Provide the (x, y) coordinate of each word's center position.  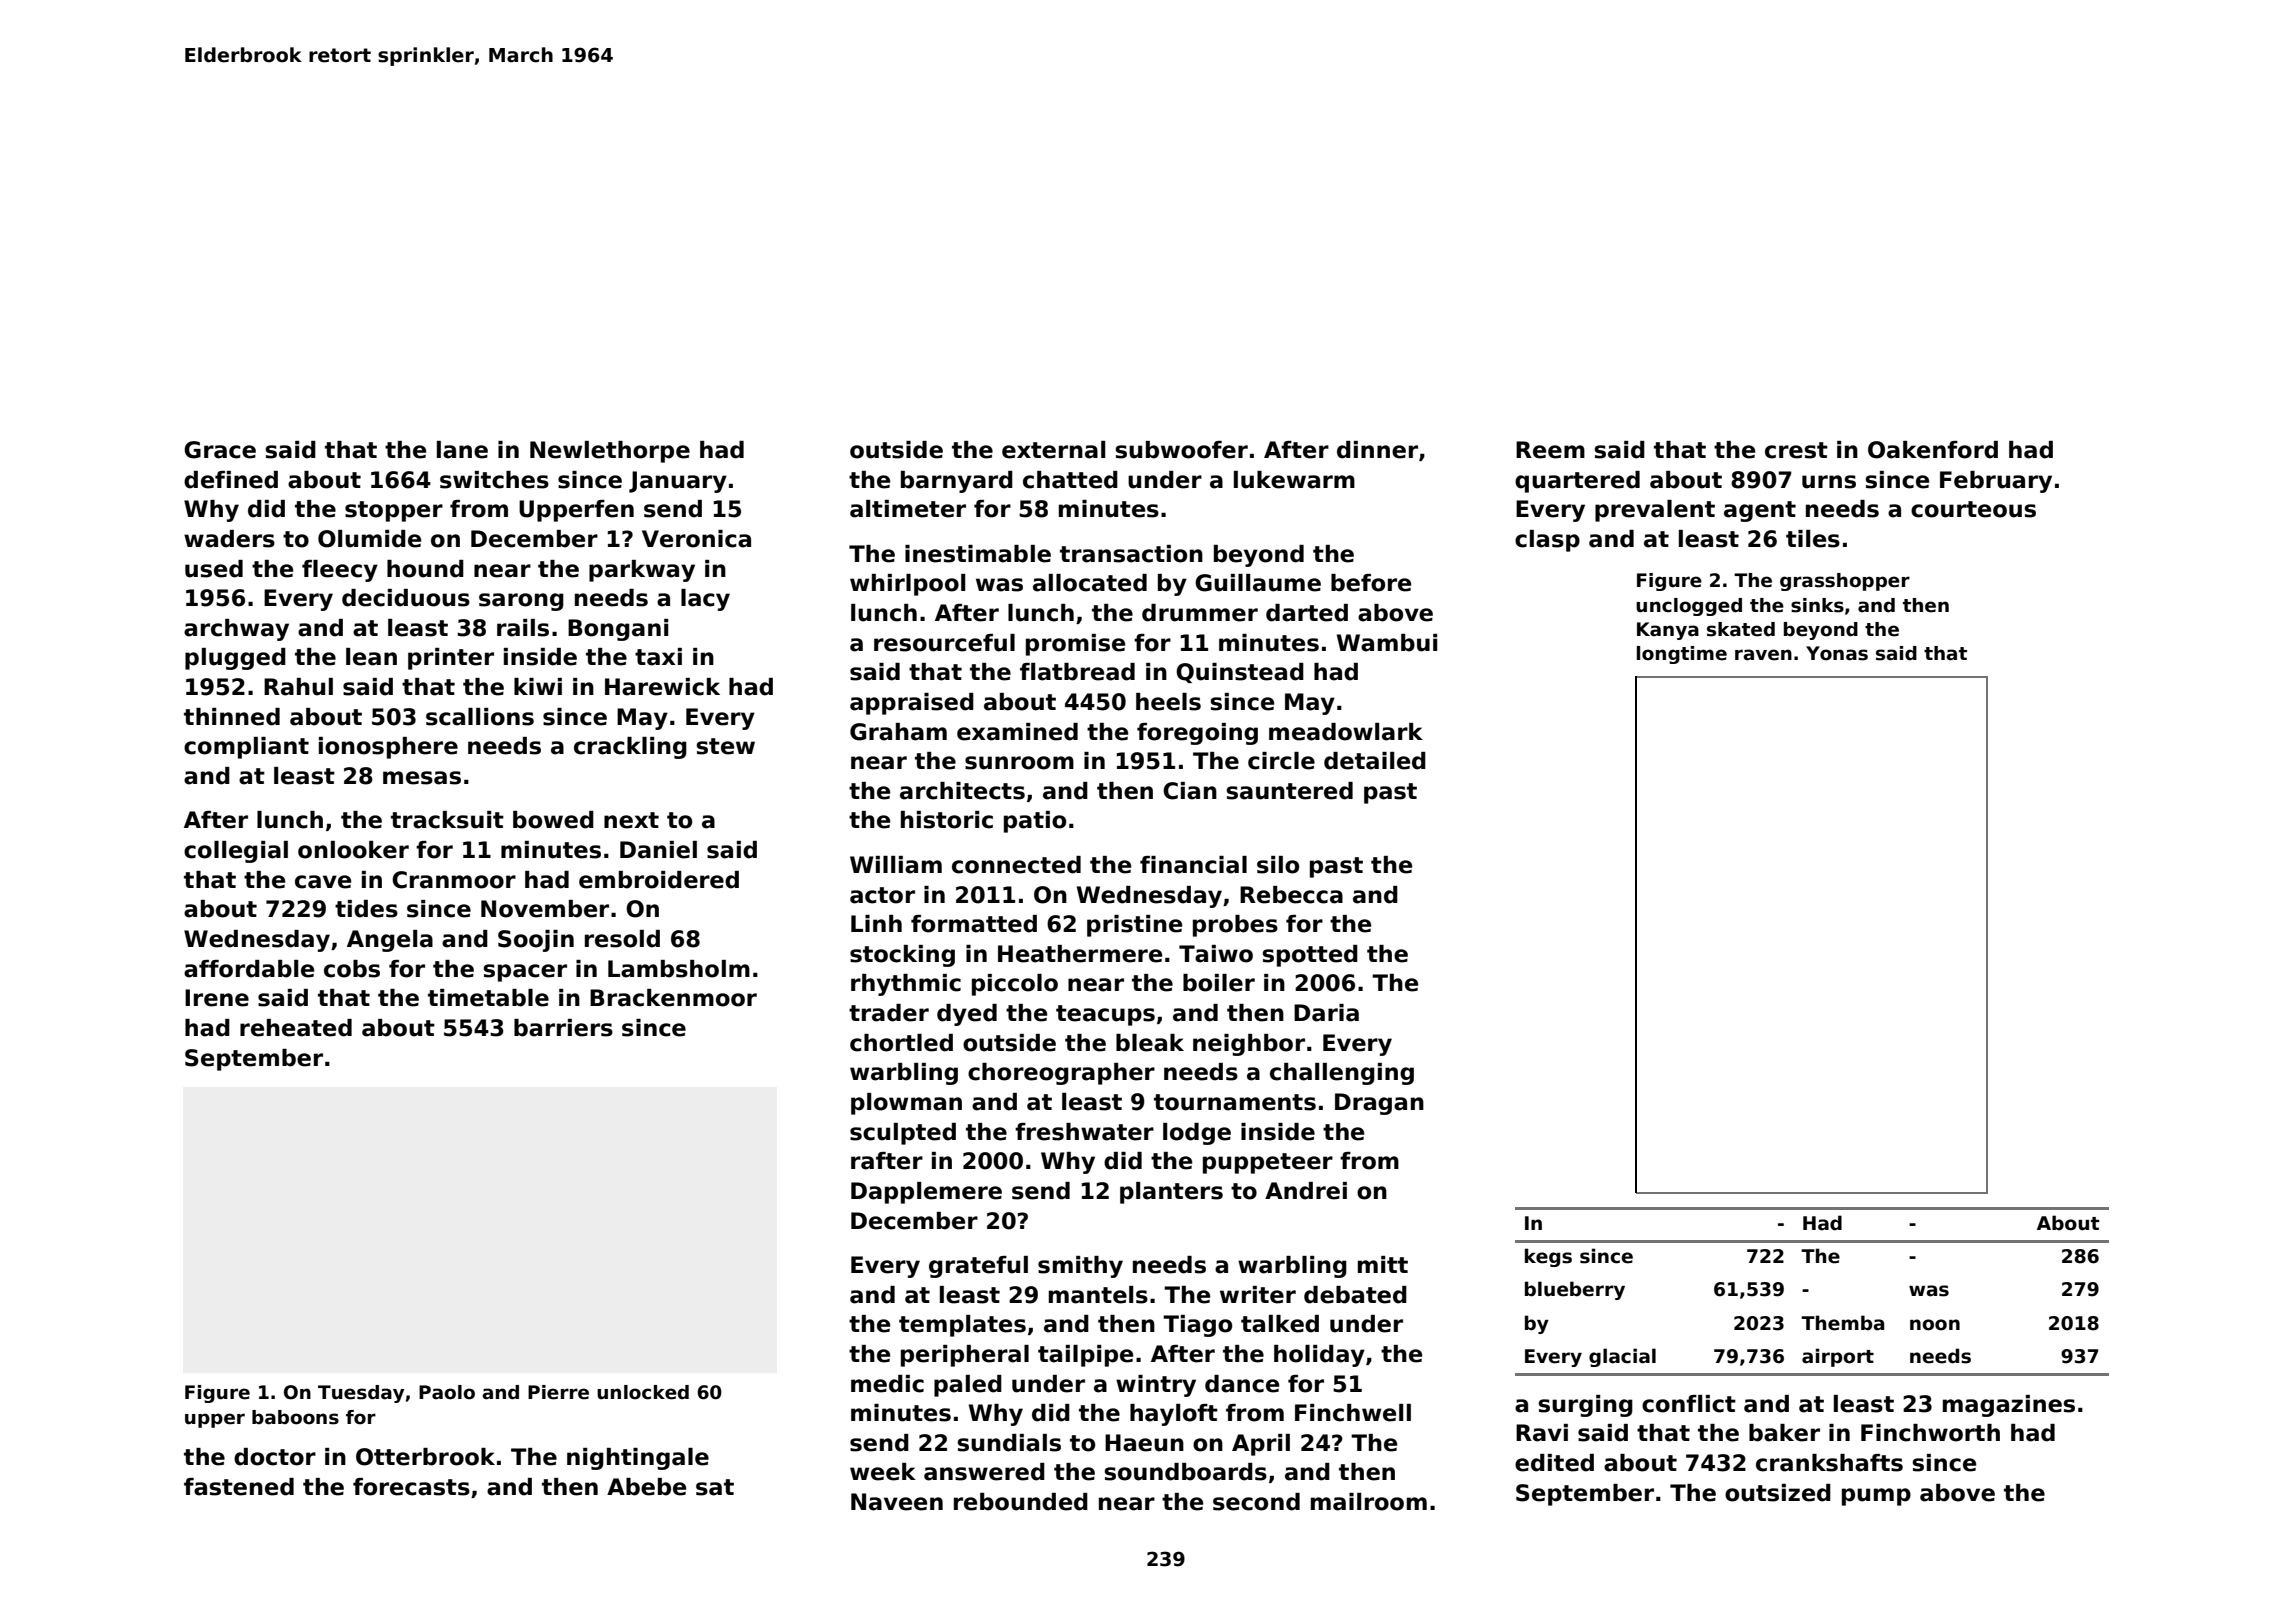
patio (1035, 822)
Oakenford (1933, 450)
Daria (1326, 1013)
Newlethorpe (610, 452)
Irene (217, 998)
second (1256, 1502)
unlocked (643, 1392)
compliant (246, 748)
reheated (296, 1028)
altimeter (908, 509)
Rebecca (1291, 895)
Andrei (1306, 1191)
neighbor (1249, 1045)
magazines (2009, 1406)
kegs (1548, 1257)
